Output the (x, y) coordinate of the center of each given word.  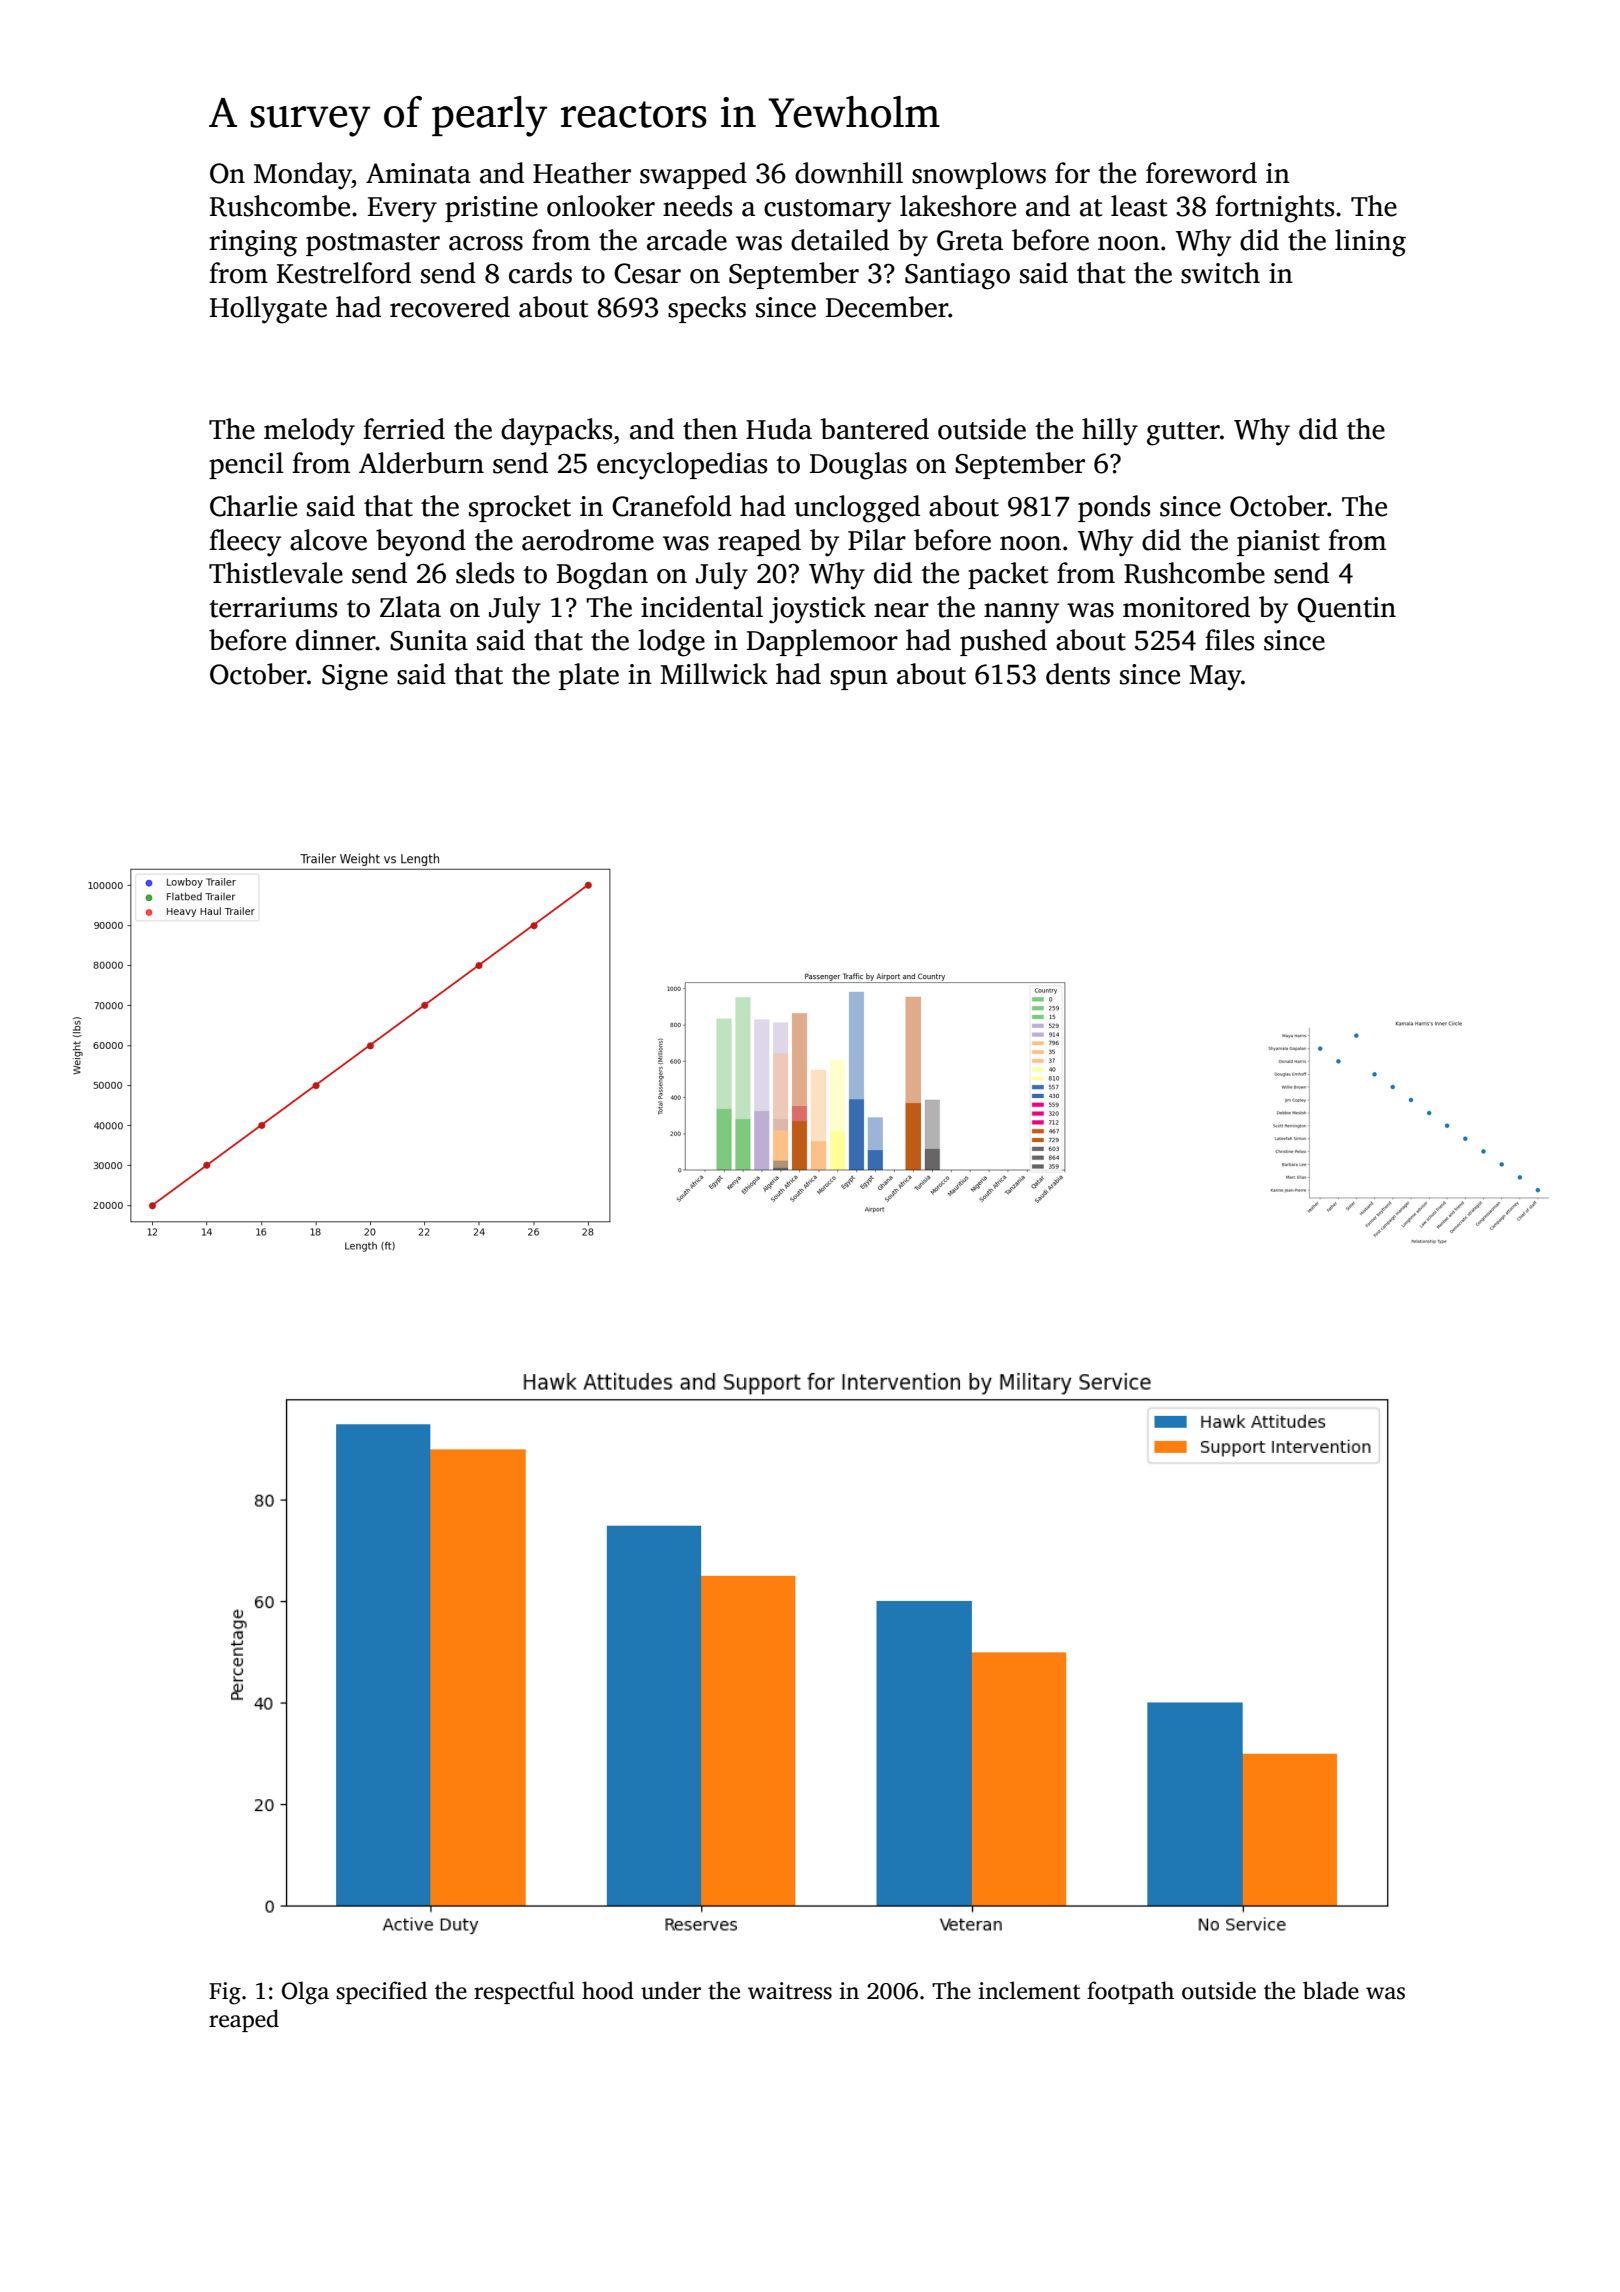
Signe (355, 677)
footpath (1130, 1992)
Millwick (714, 674)
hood (608, 1990)
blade (1331, 1990)
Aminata (418, 173)
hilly (1110, 432)
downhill (849, 173)
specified (381, 1992)
